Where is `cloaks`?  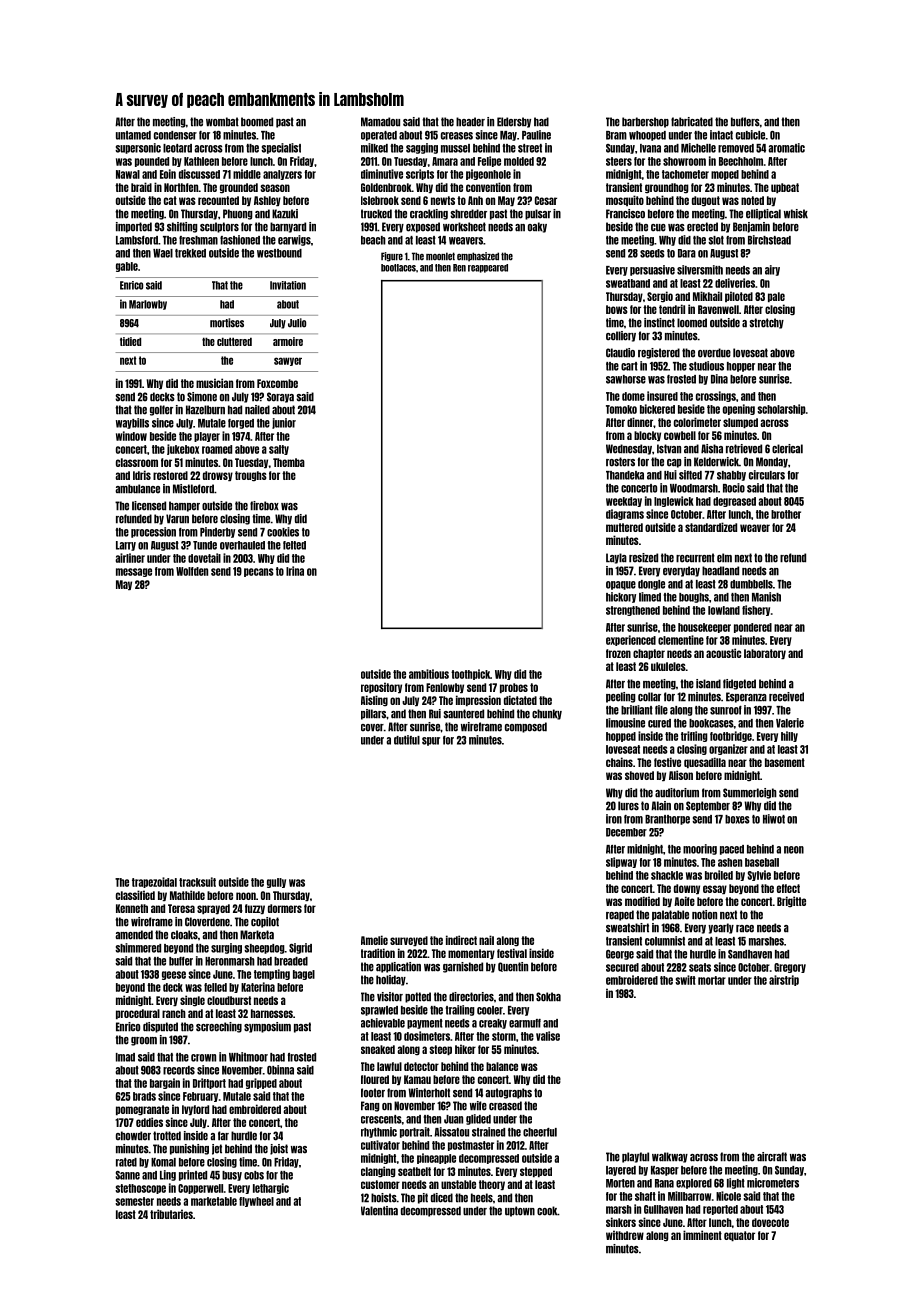
cloaks is located at coordinates (184, 935).
